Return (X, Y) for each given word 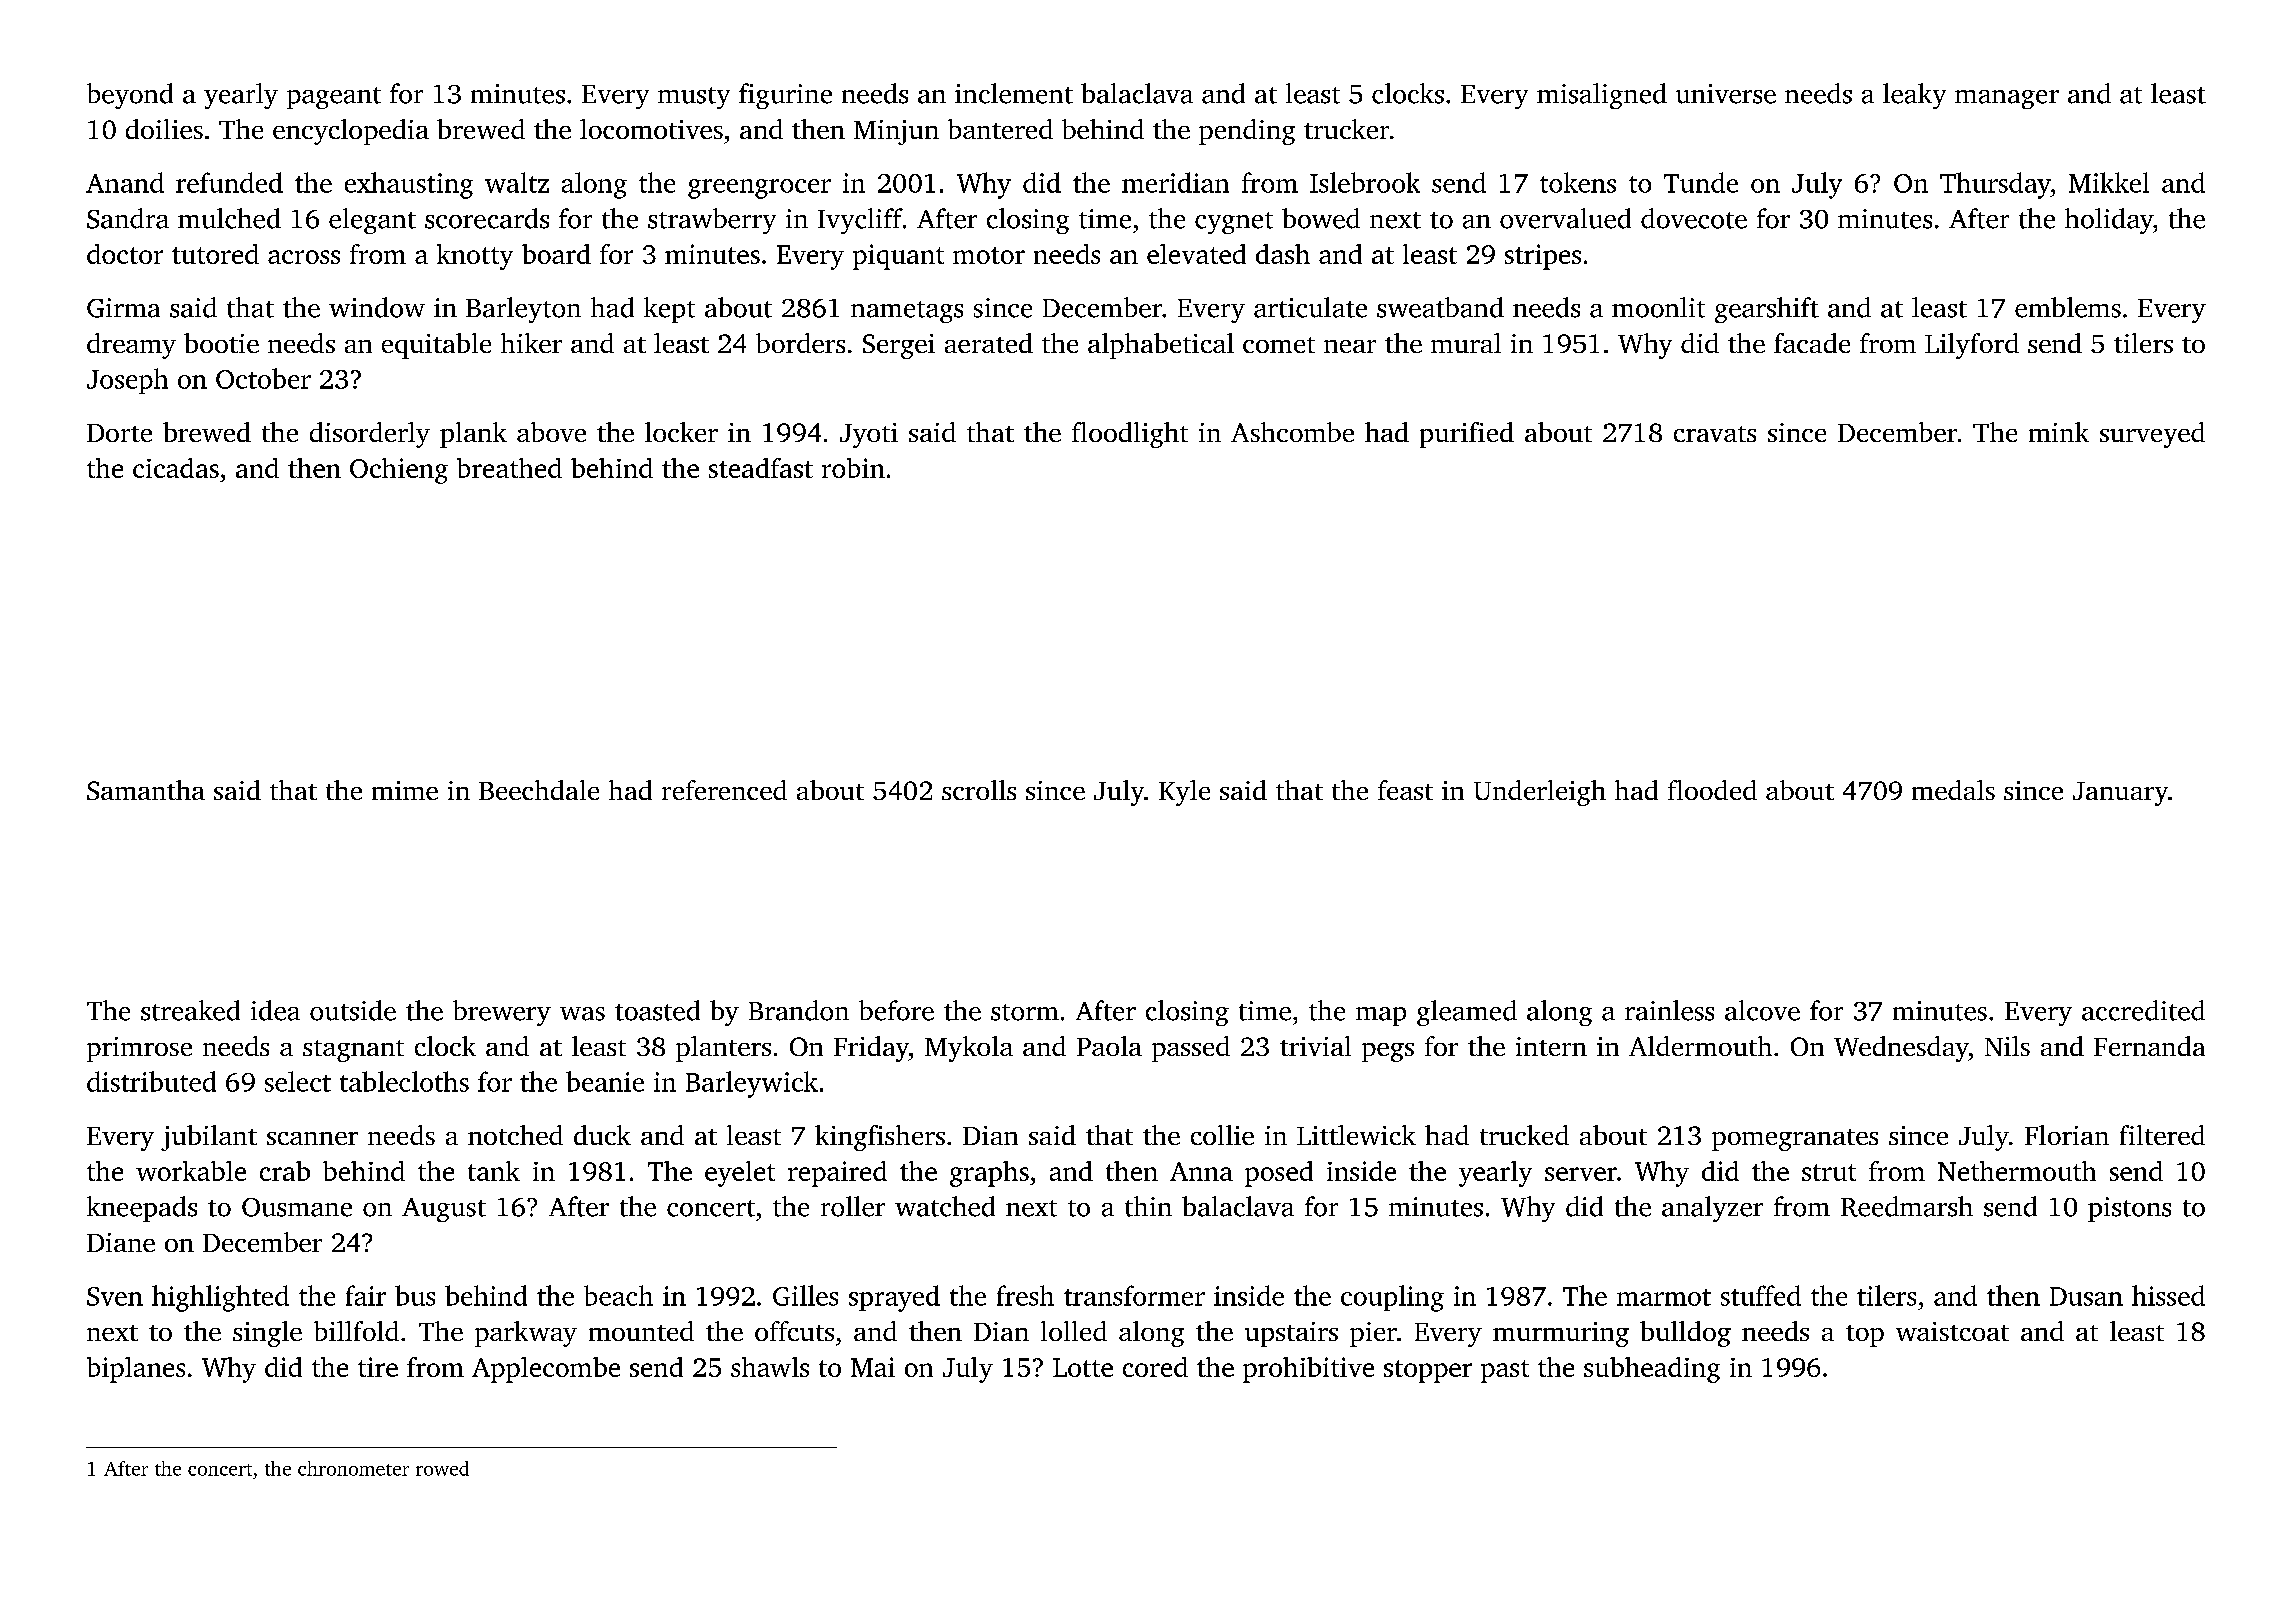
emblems (2068, 307)
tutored (215, 254)
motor (989, 255)
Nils (2007, 1046)
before (896, 1010)
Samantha (146, 790)
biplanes (136, 1370)
